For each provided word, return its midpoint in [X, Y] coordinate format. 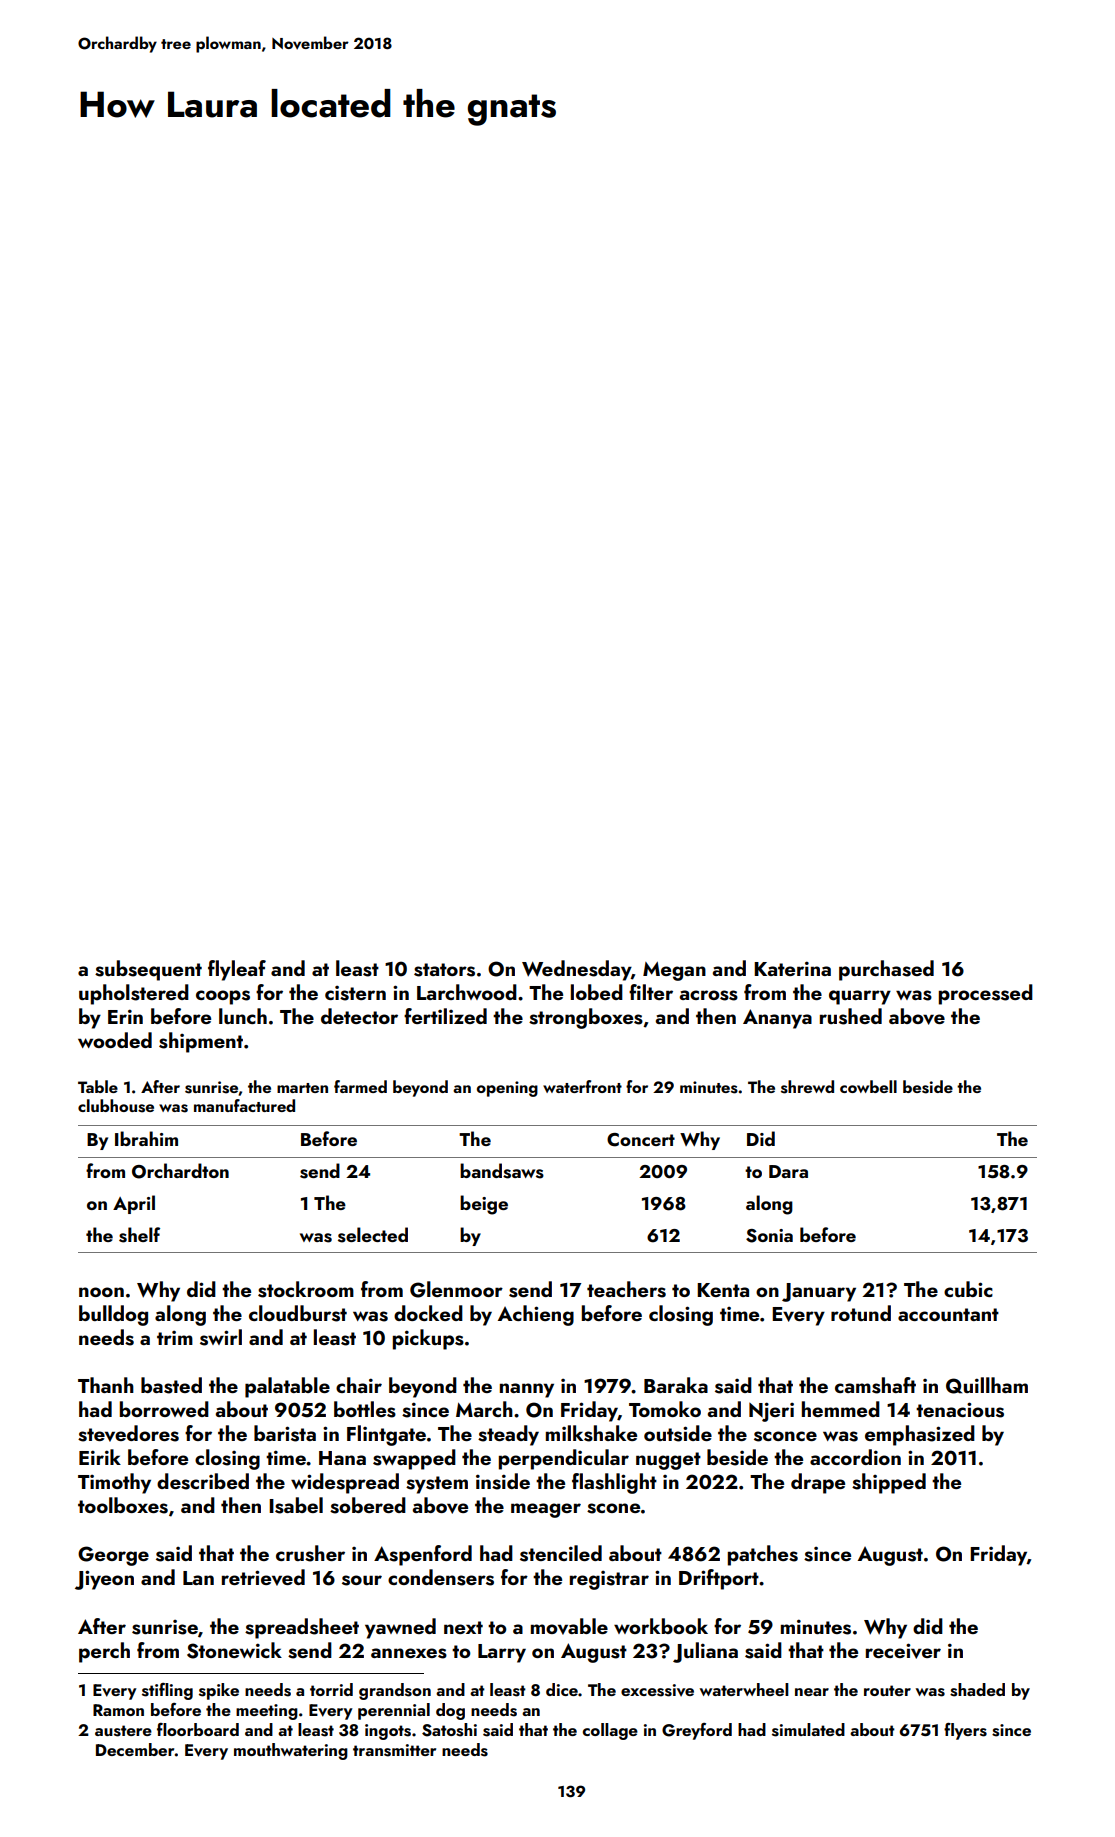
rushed [851, 1016]
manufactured [244, 1105]
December [135, 1749]
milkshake [591, 1433]
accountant [948, 1314]
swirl [221, 1337]
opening [507, 1089]
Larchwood [467, 992]
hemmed [841, 1409]
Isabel [296, 1505]
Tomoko [665, 1409]
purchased [886, 970]
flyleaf [237, 970]
